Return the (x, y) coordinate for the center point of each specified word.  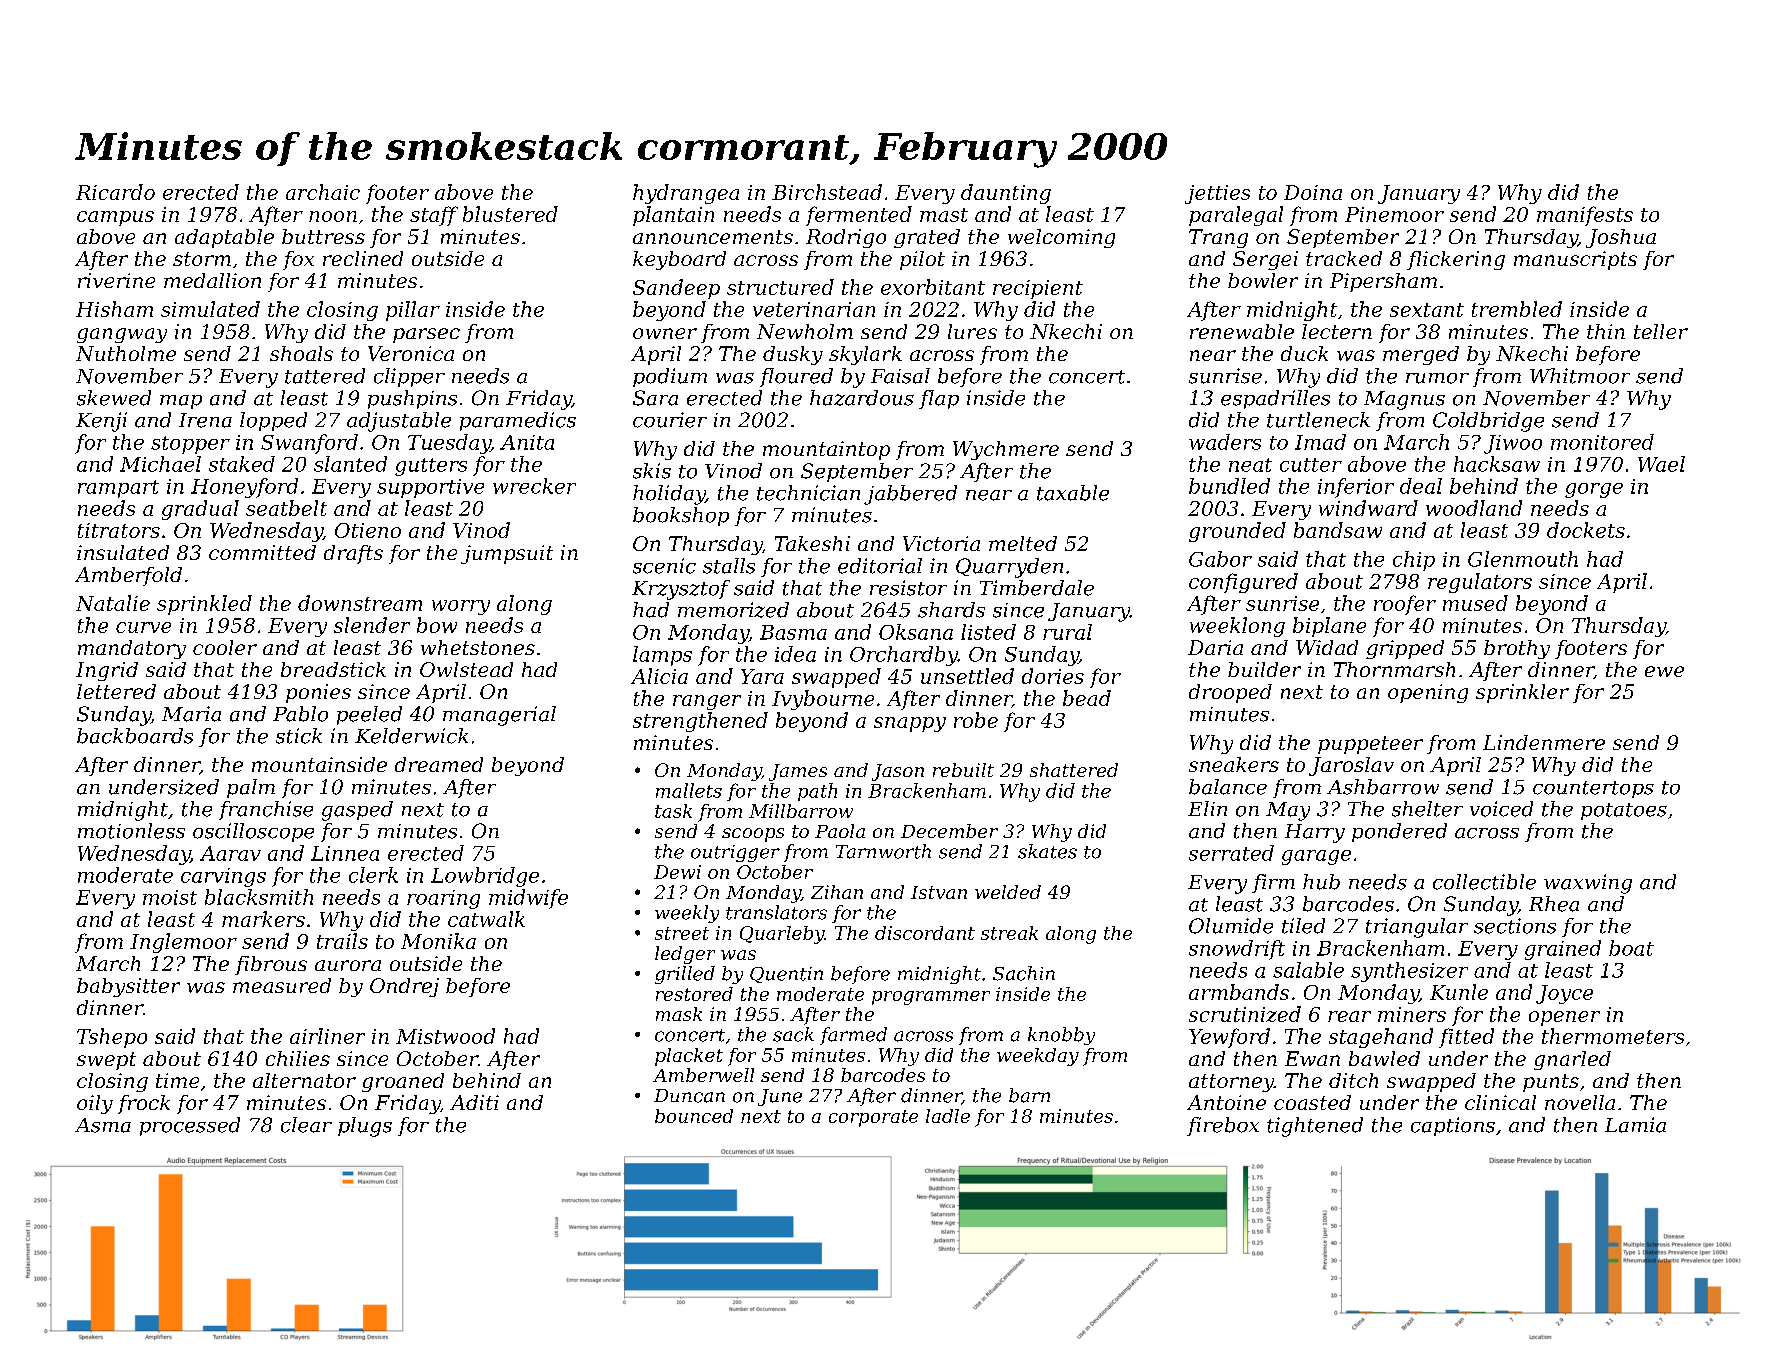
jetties (1217, 194)
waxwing (1588, 884)
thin (1606, 331)
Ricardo (115, 192)
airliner (327, 1036)
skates (1047, 851)
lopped (273, 421)
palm (251, 788)
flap (939, 399)
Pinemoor (1394, 214)
